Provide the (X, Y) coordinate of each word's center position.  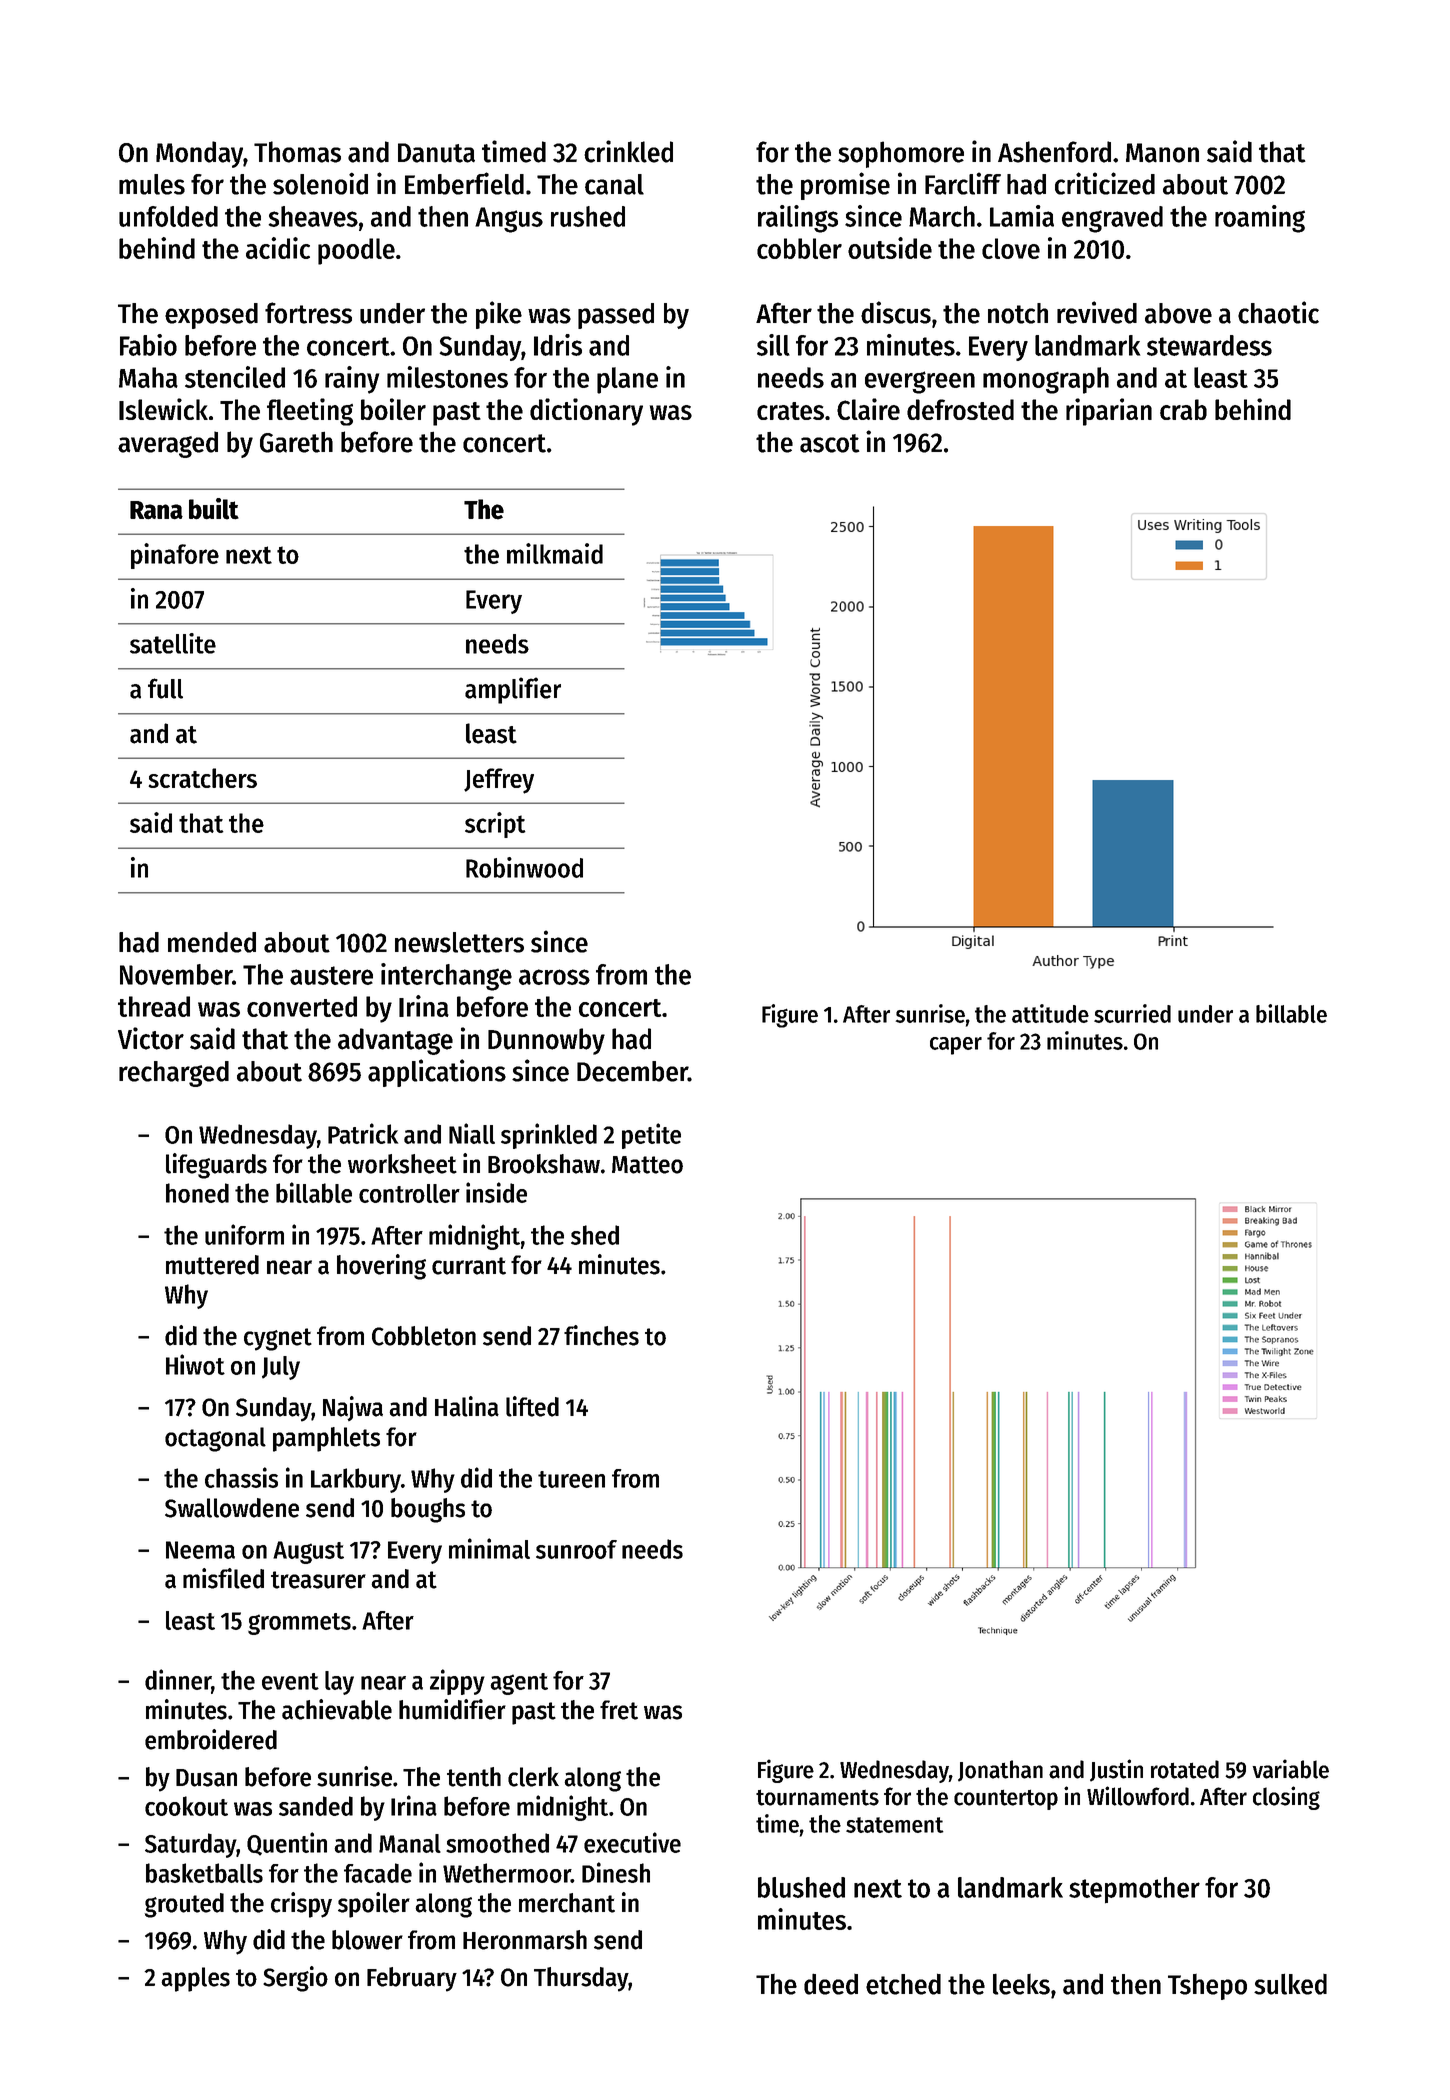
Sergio (295, 1979)
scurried (1132, 1013)
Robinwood (524, 867)
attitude (1050, 1013)
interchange (446, 977)
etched (903, 1984)
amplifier (513, 690)
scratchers (202, 778)
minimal (489, 1548)
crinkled (628, 151)
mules (152, 184)
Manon (1162, 153)
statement (895, 1825)
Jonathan (1000, 1771)
